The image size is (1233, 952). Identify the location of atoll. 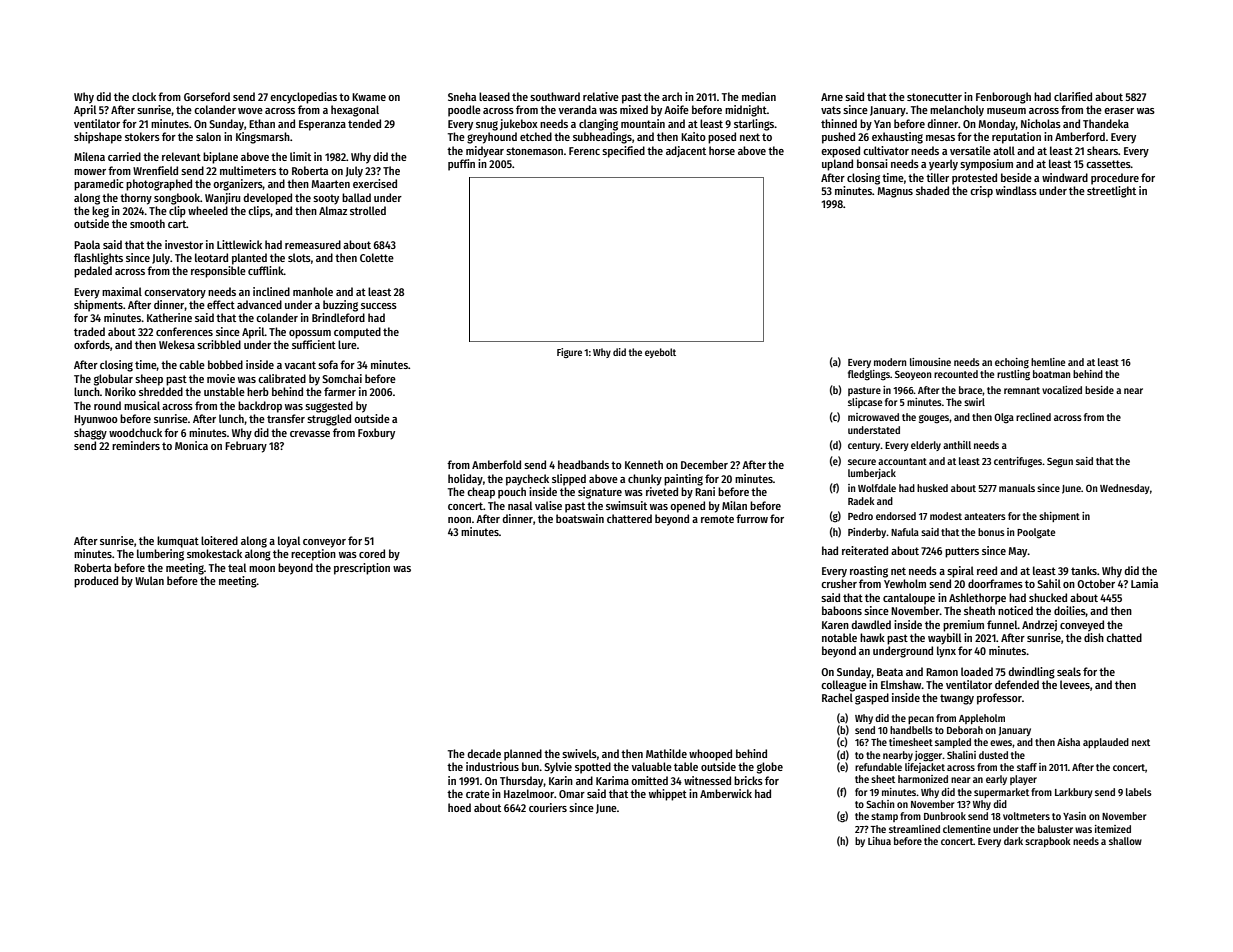
(1004, 150).
